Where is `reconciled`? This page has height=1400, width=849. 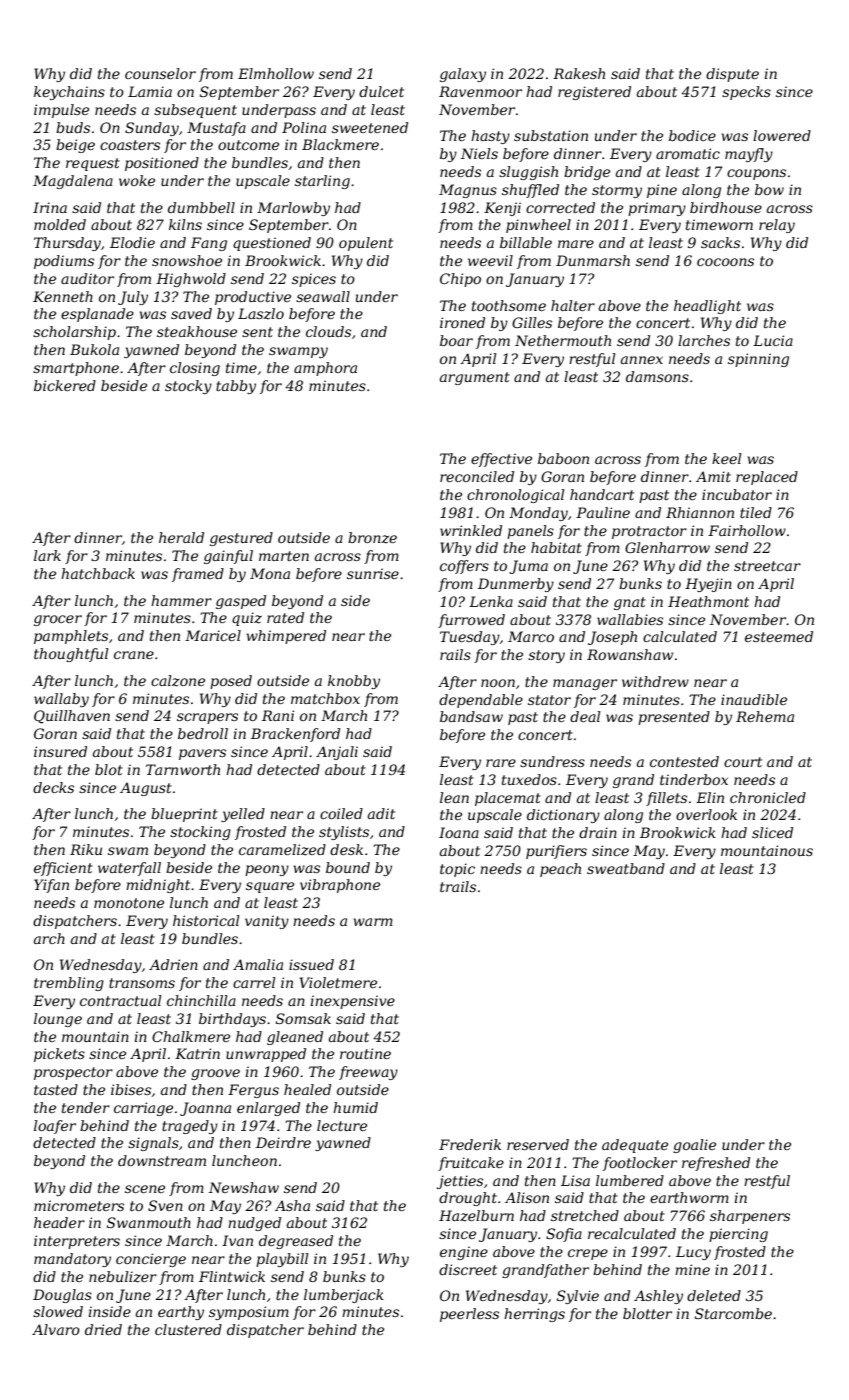
reconciled is located at coordinates (477, 476).
